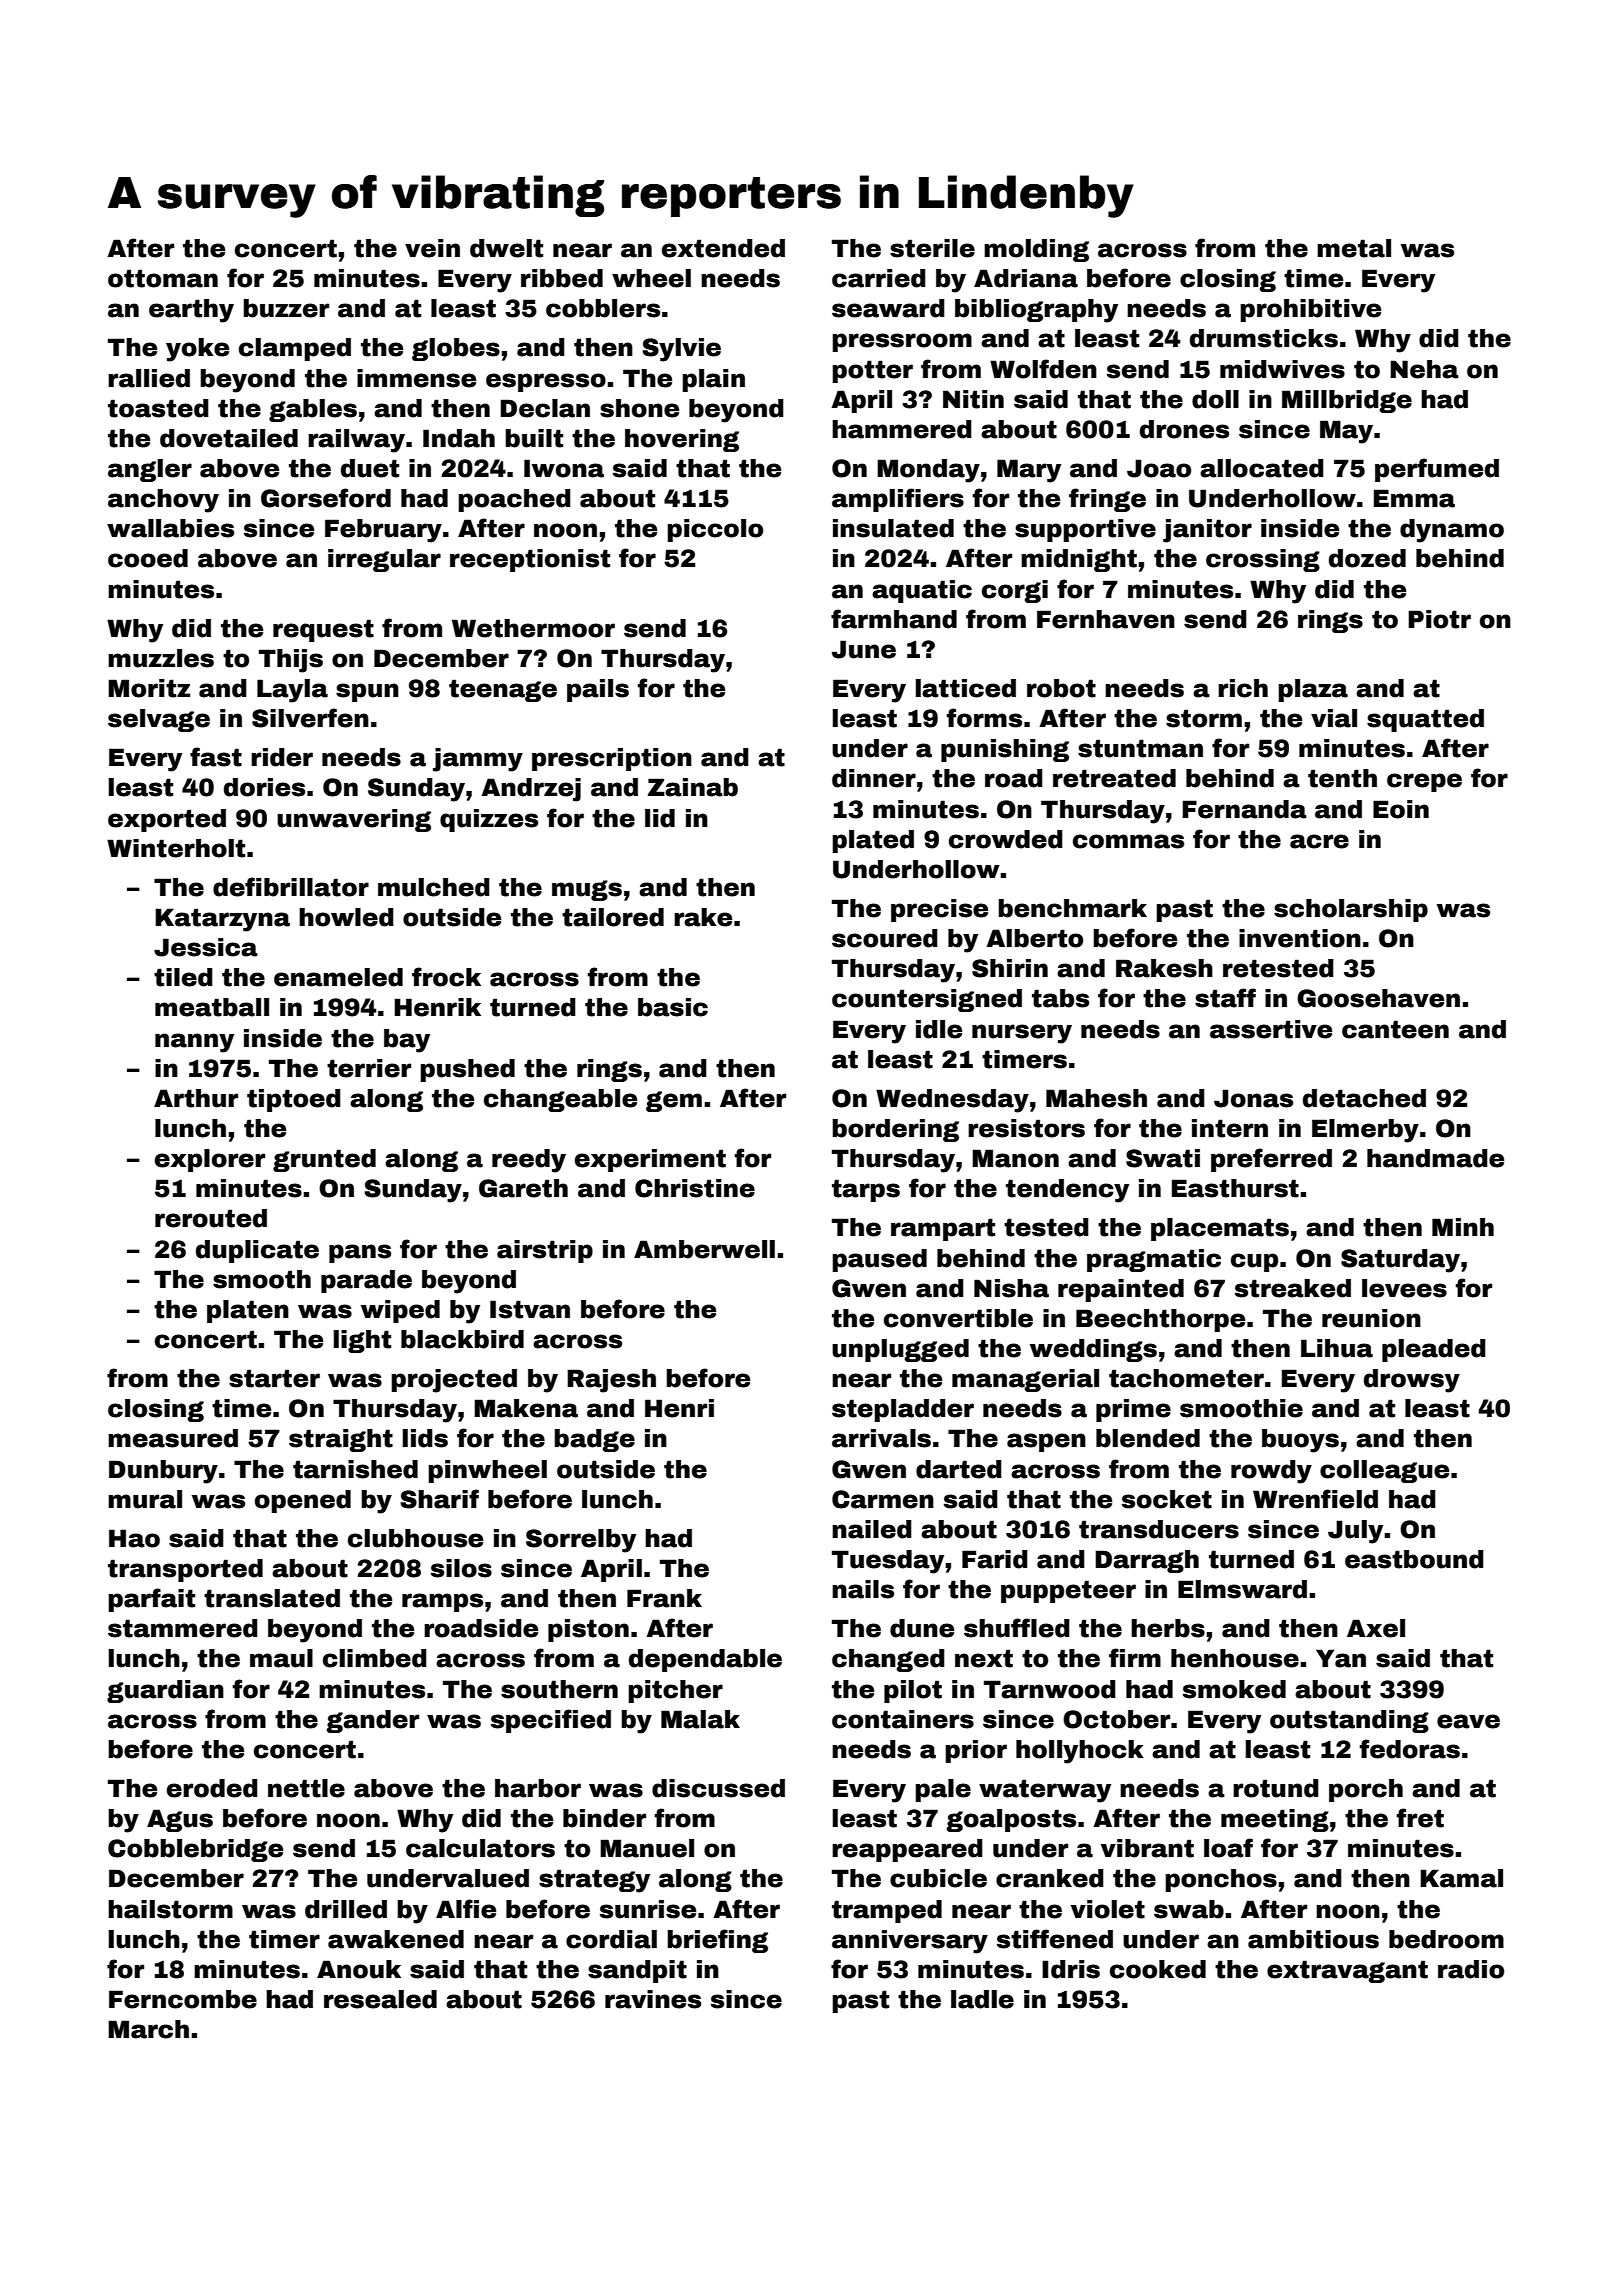  What do you see at coordinates (674, 1101) in the screenshot?
I see `gem` at bounding box center [674, 1101].
